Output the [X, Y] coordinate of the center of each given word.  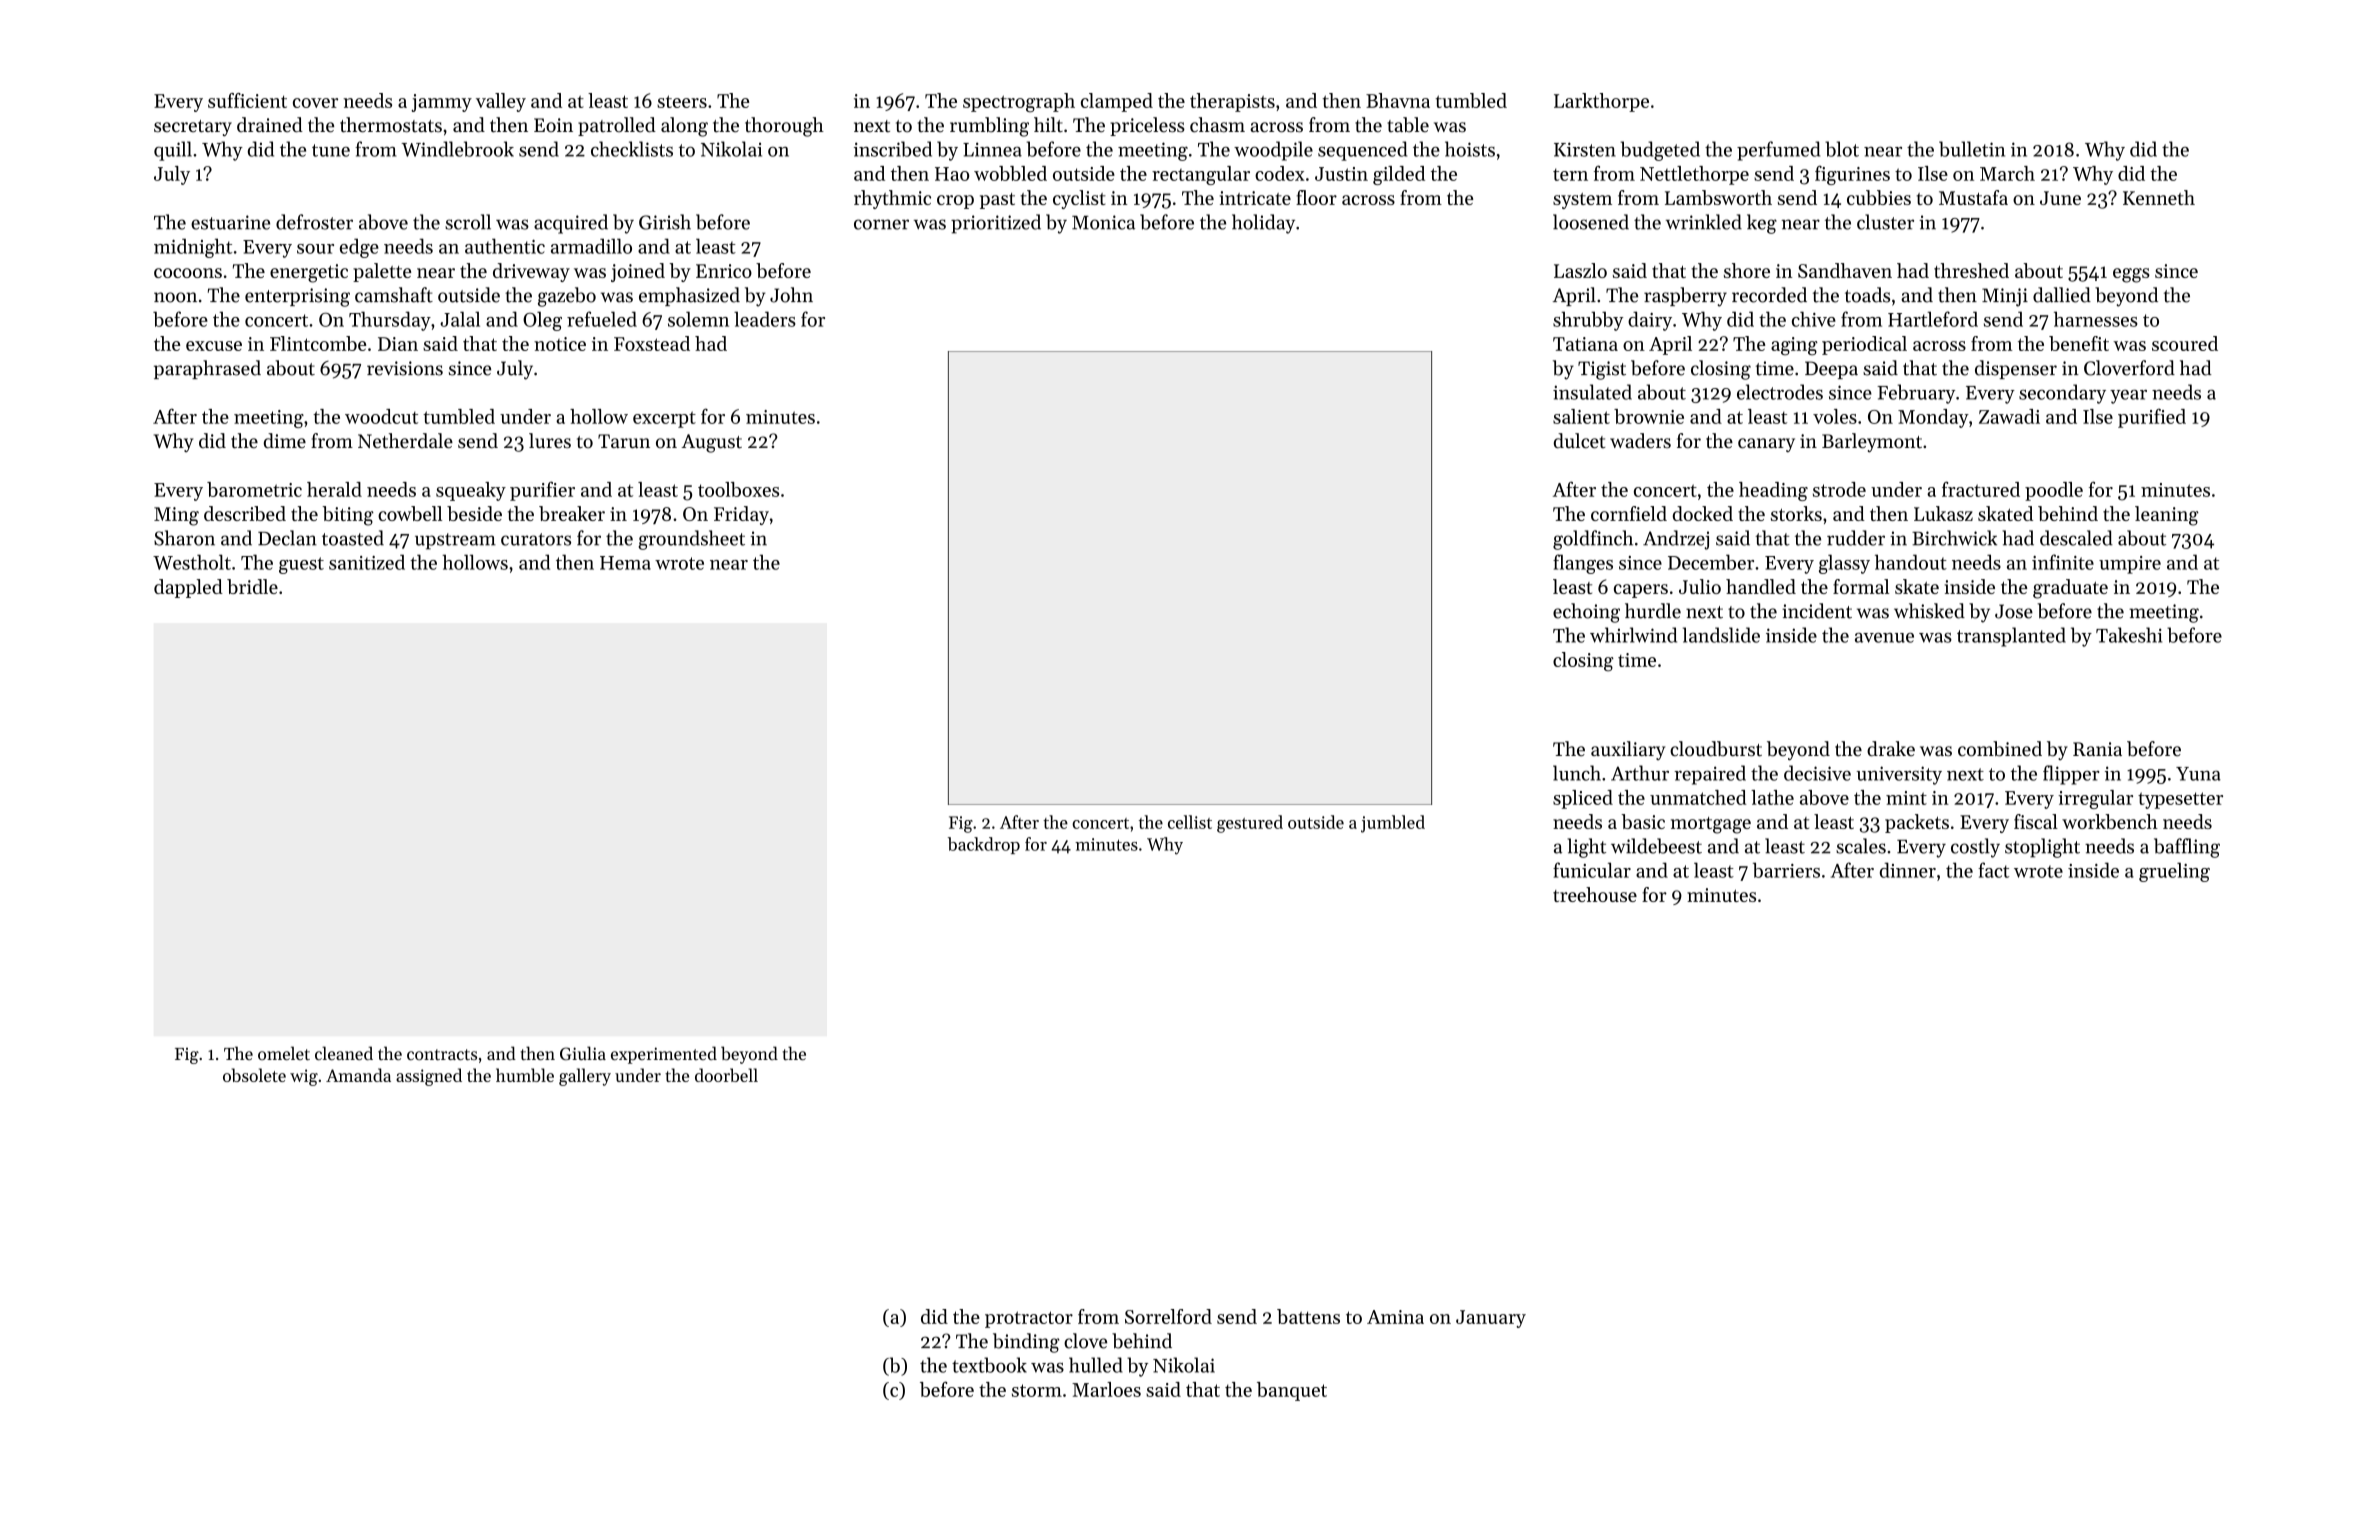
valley [501, 102]
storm [1037, 1390]
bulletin [1972, 149]
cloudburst [1716, 749]
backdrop [984, 845]
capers [1641, 591]
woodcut [381, 416]
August [711, 443]
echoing [1586, 613]
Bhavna [1398, 100]
